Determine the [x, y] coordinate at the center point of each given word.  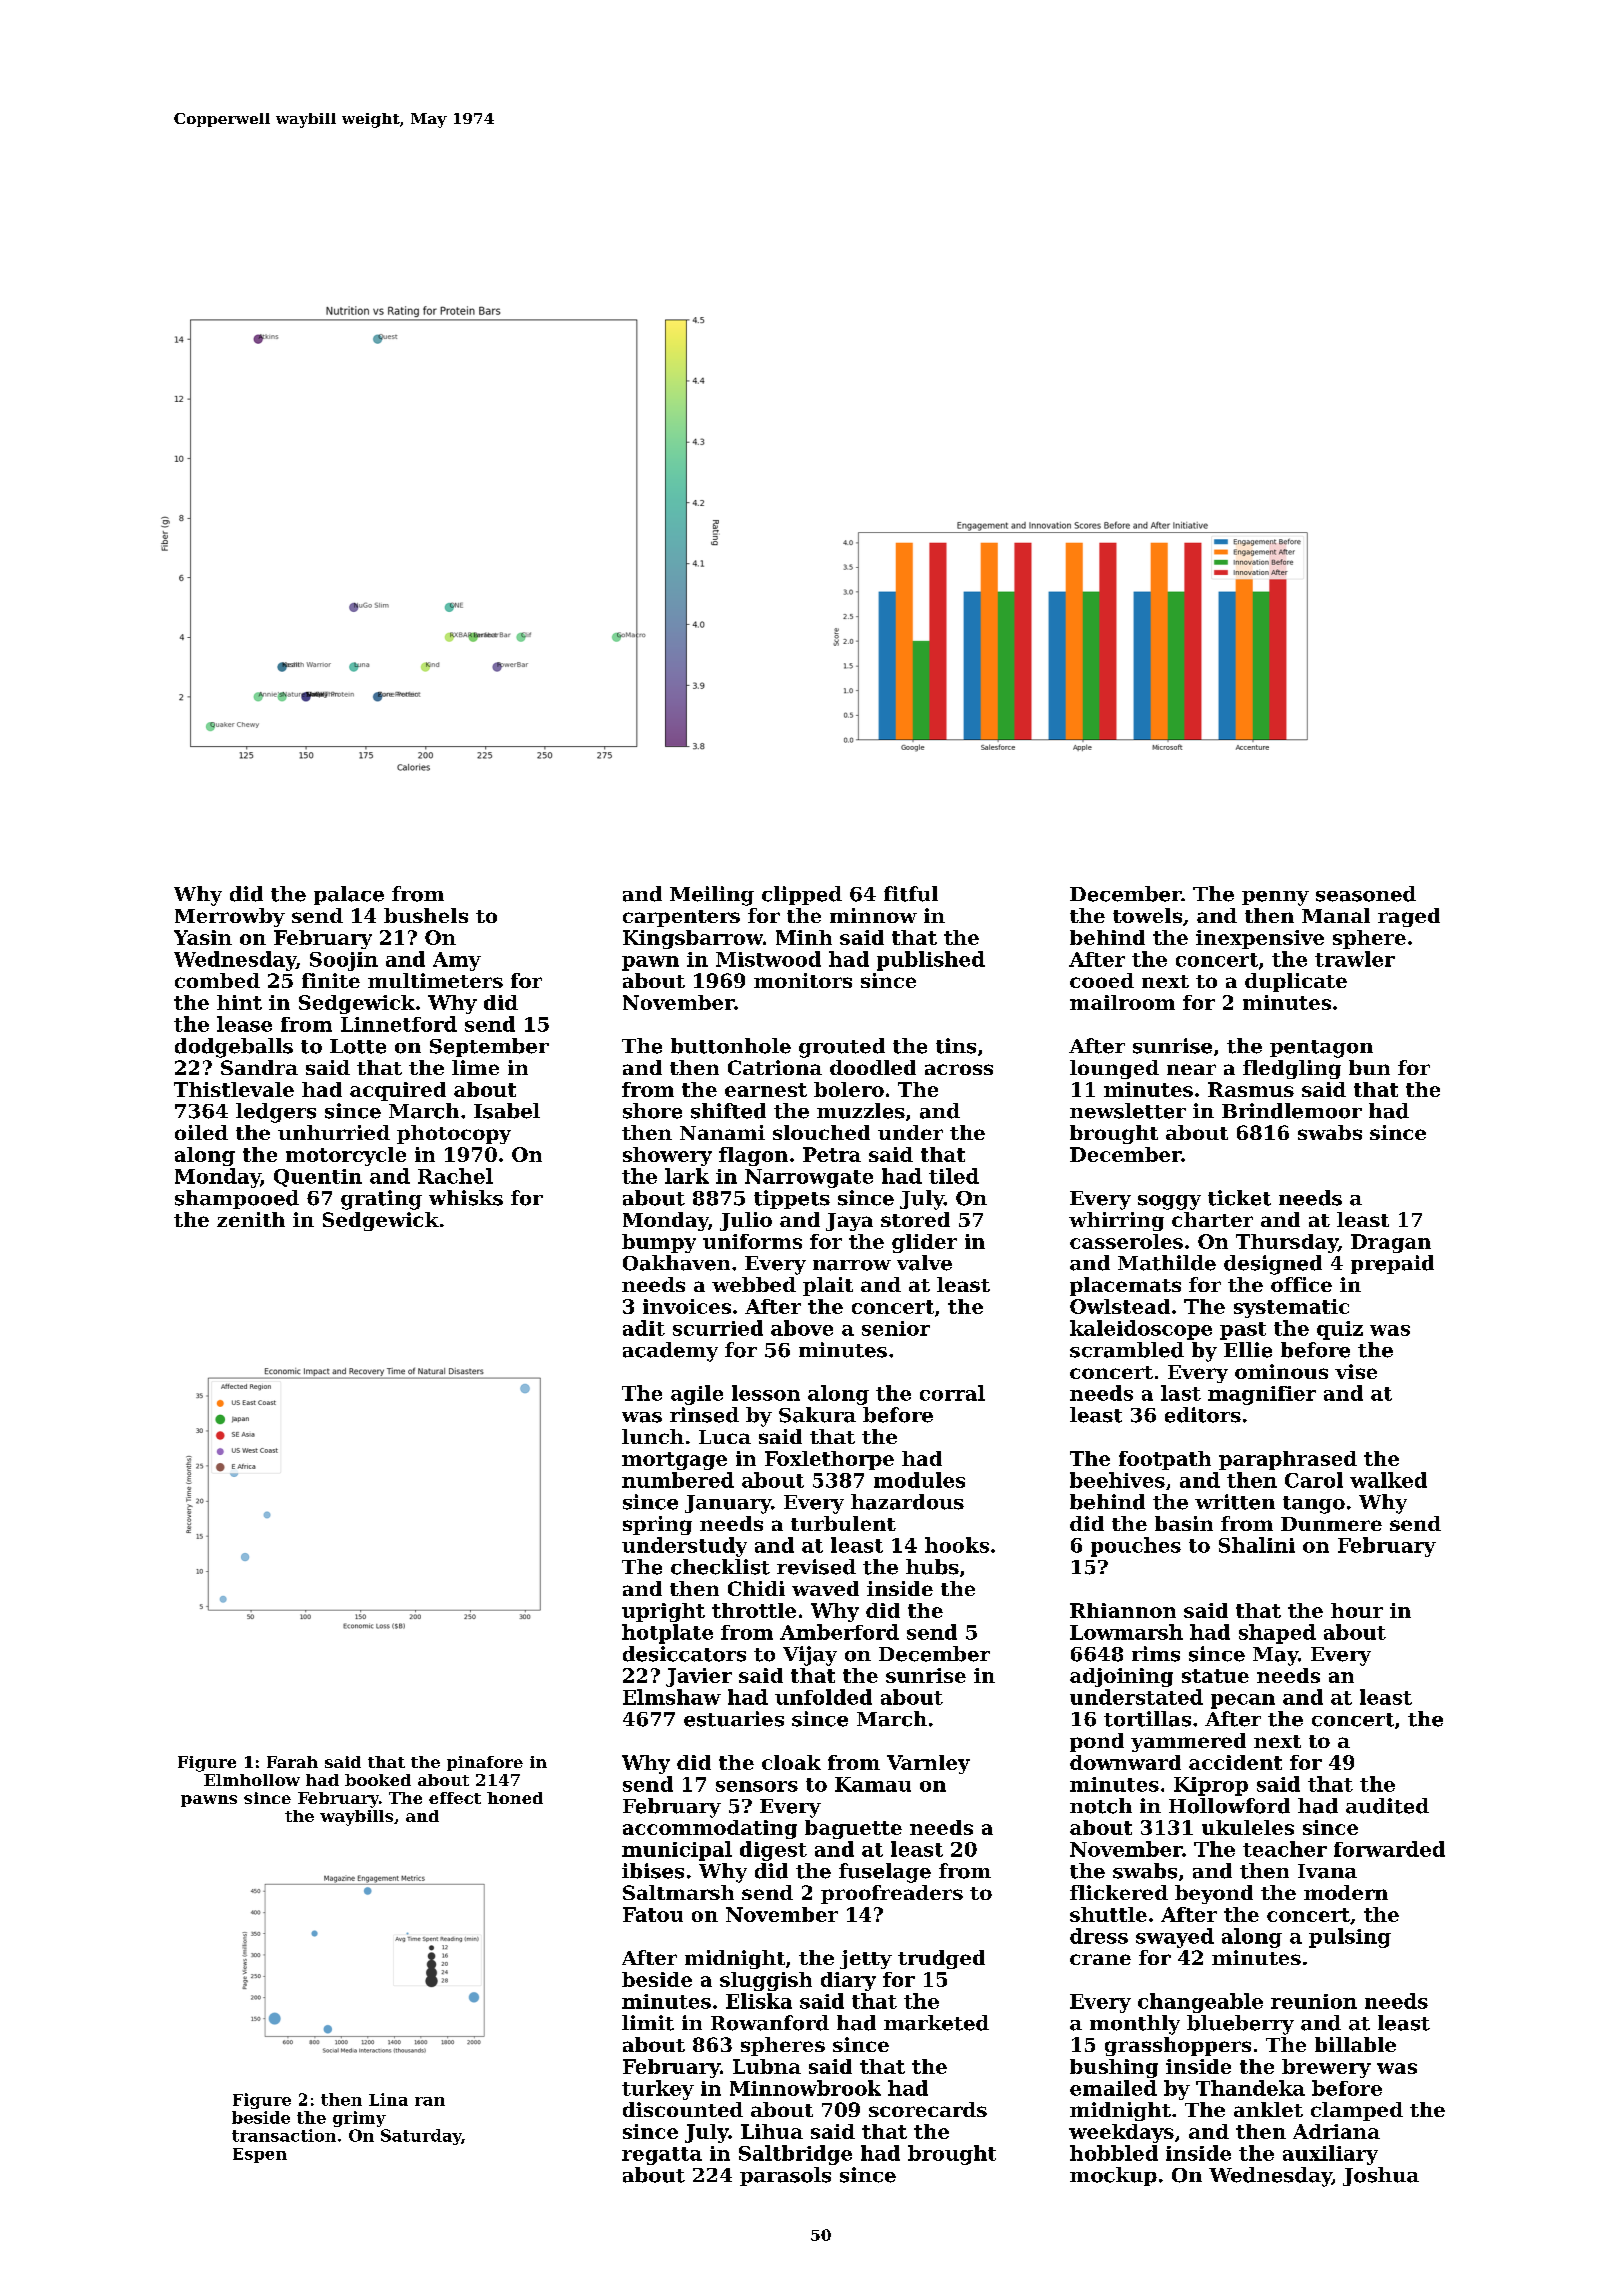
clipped [802, 895]
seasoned [1366, 894]
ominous [1281, 1371]
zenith [251, 1219]
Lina [388, 2099]
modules [919, 1480]
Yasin [203, 937]
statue [1215, 1676]
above [802, 1328]
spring [657, 1525]
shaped [1277, 1634]
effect [455, 1798]
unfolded [823, 1697]
